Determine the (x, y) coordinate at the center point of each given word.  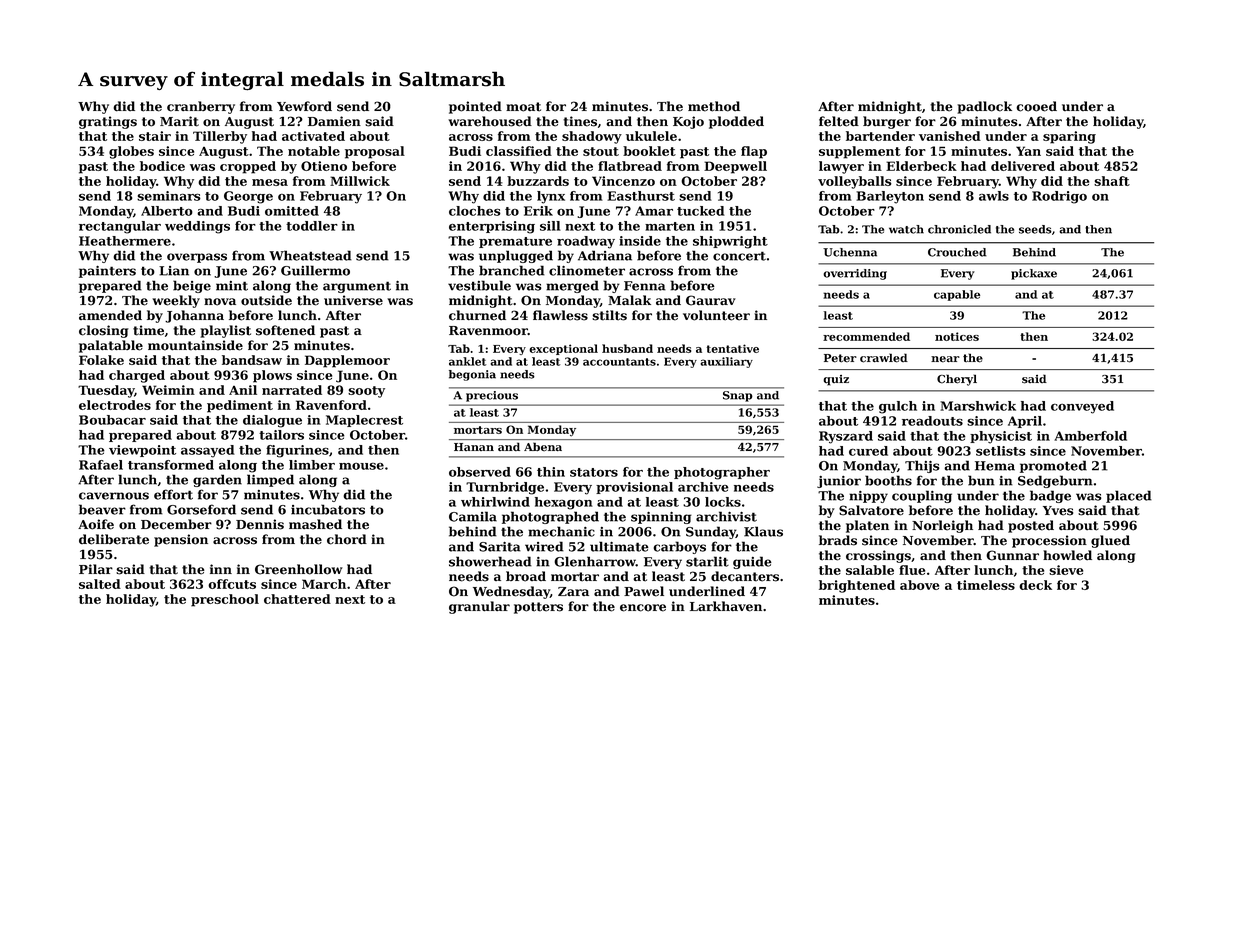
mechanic (561, 531)
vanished (950, 136)
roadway (586, 242)
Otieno (324, 166)
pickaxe (1034, 274)
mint (232, 286)
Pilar (96, 569)
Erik (538, 211)
